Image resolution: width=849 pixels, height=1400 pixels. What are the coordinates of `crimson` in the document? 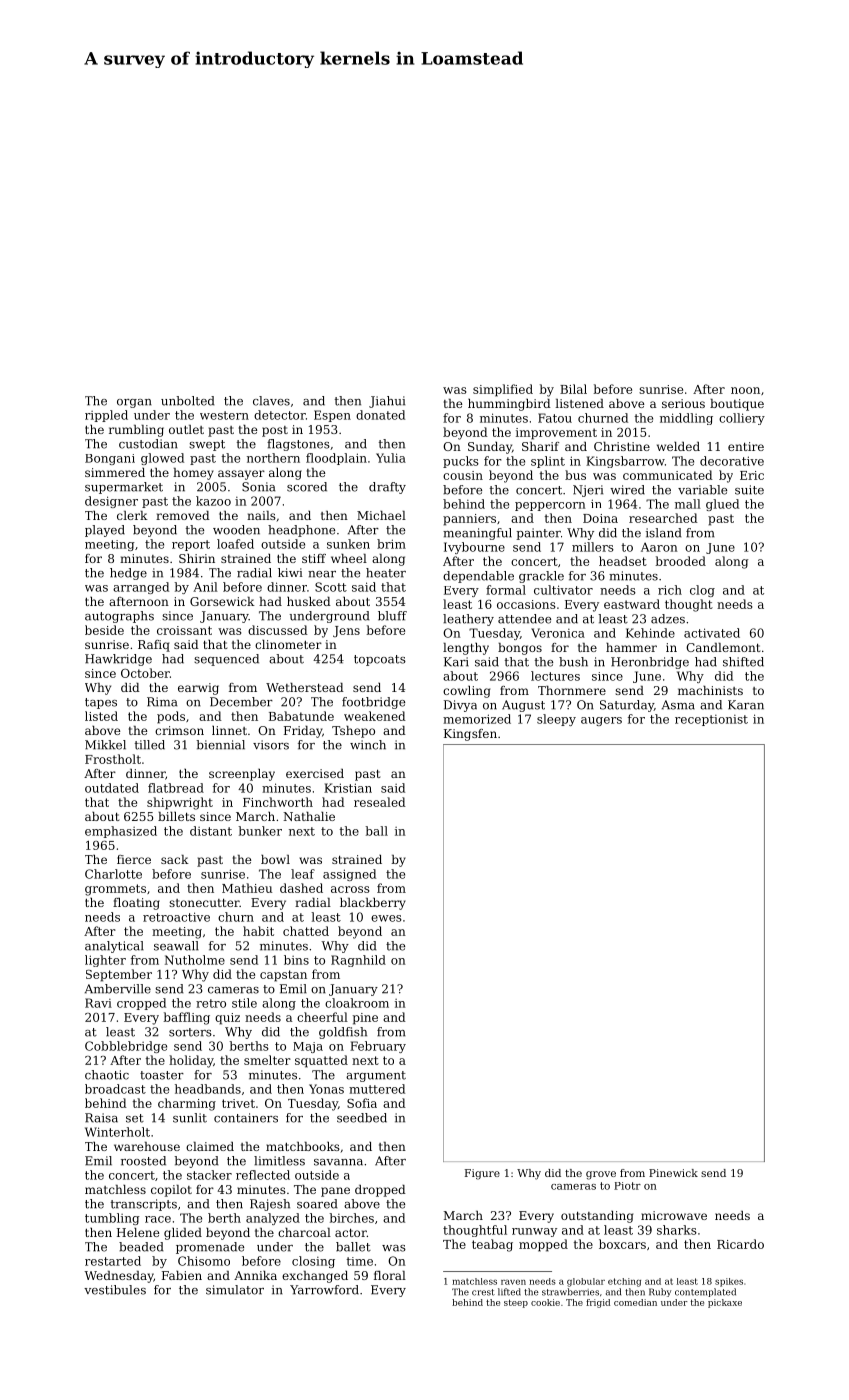 It's located at (179, 730).
